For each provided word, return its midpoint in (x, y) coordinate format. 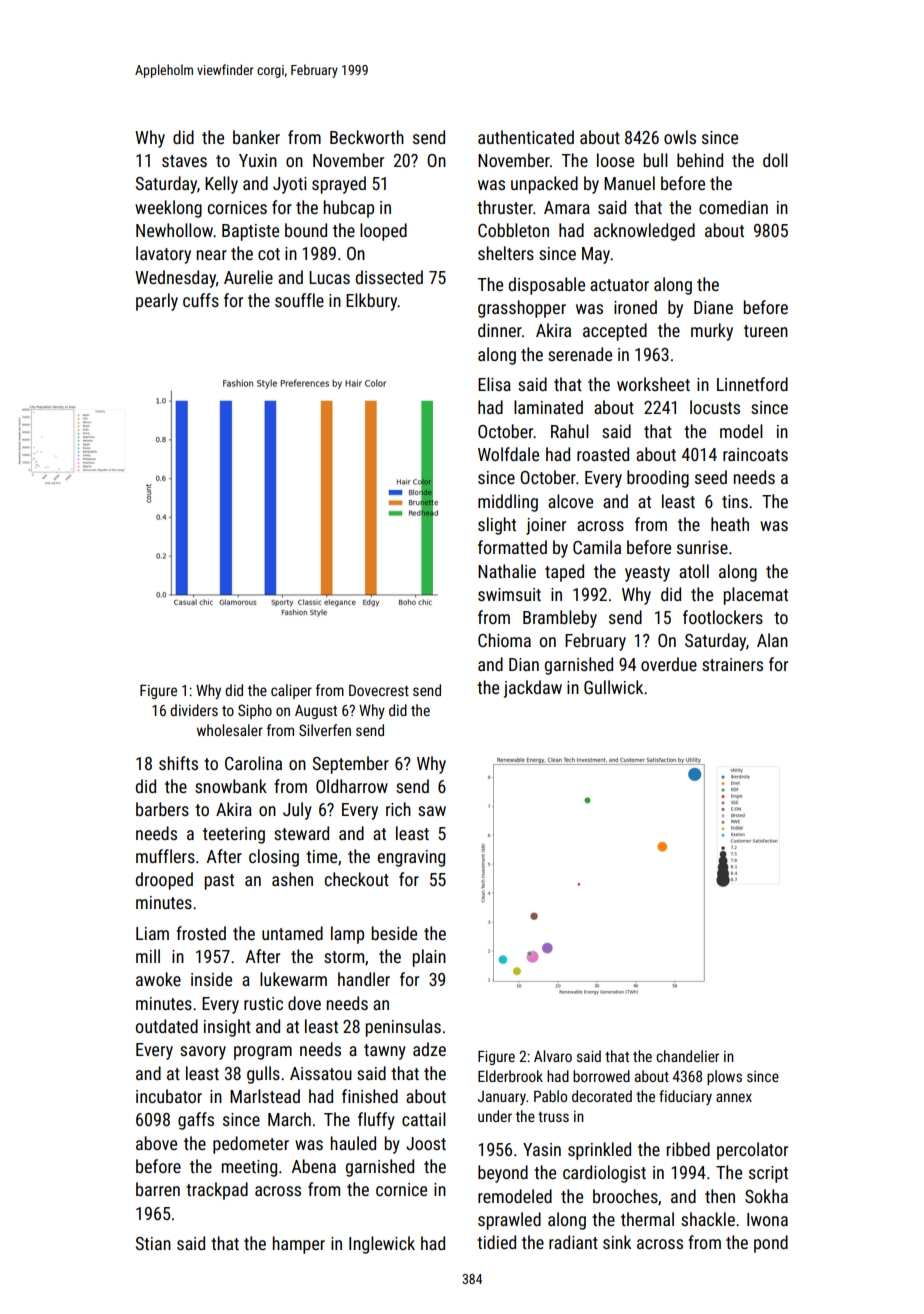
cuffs (201, 300)
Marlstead (265, 1096)
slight (497, 526)
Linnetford (752, 384)
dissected (389, 277)
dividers (194, 710)
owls (680, 137)
